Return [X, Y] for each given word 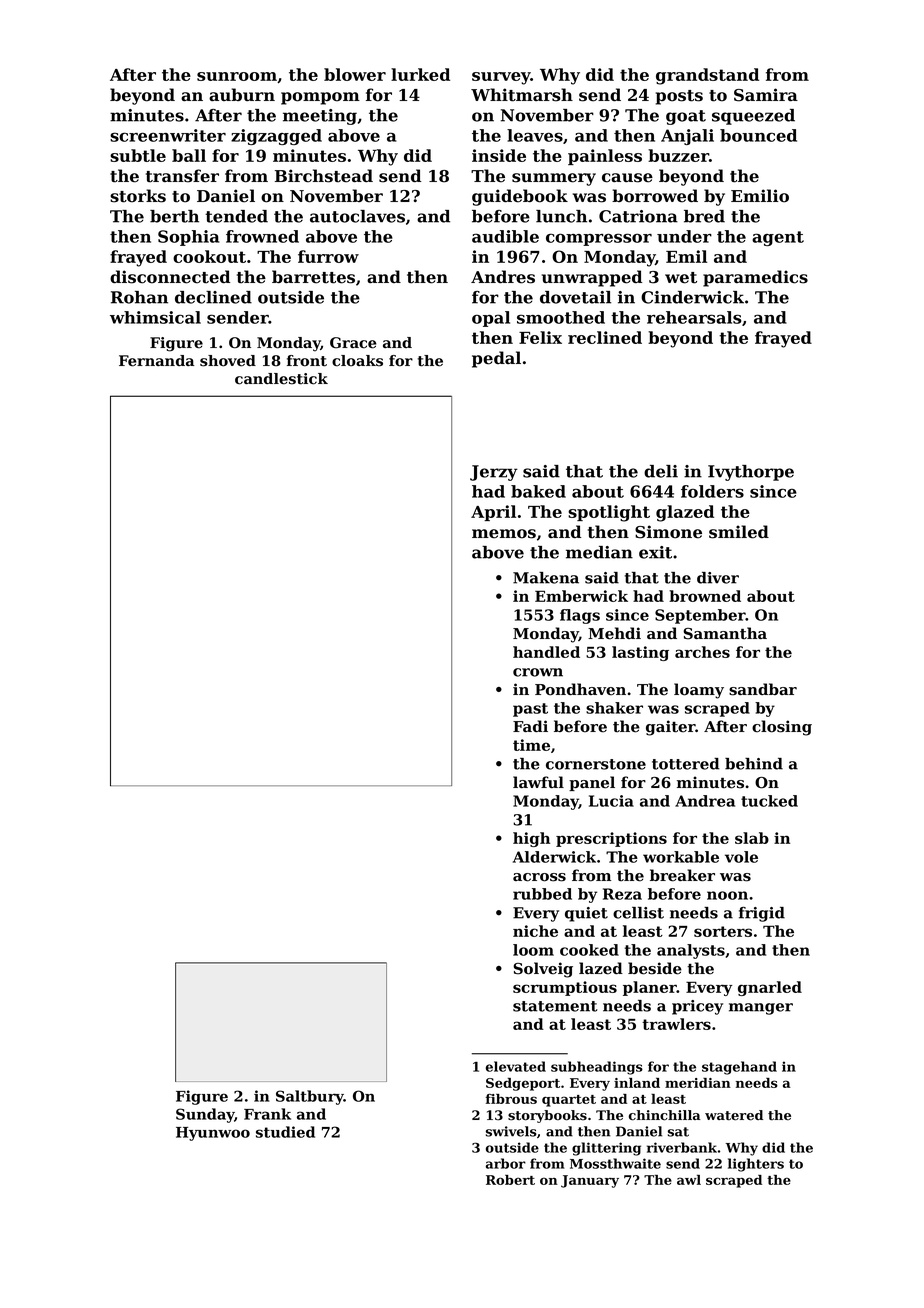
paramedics [755, 278]
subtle [138, 155]
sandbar [763, 689]
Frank [267, 1114]
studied [285, 1132]
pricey [697, 1007]
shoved [228, 361]
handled [546, 652]
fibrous [511, 1099]
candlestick [281, 379]
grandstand [707, 76]
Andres [503, 277]
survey [501, 78]
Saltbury [310, 1097]
